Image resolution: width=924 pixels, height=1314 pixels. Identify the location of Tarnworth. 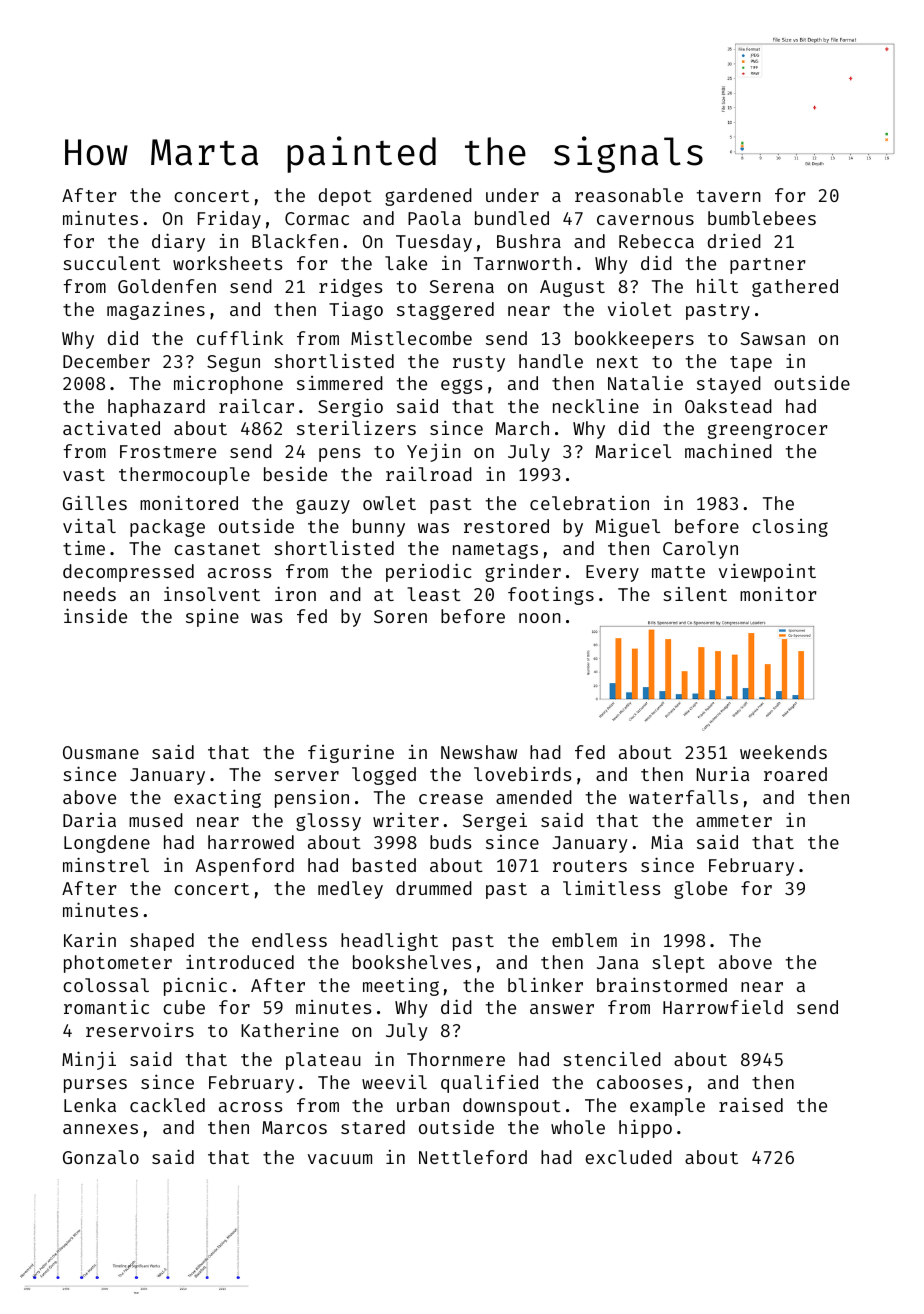
(523, 263).
